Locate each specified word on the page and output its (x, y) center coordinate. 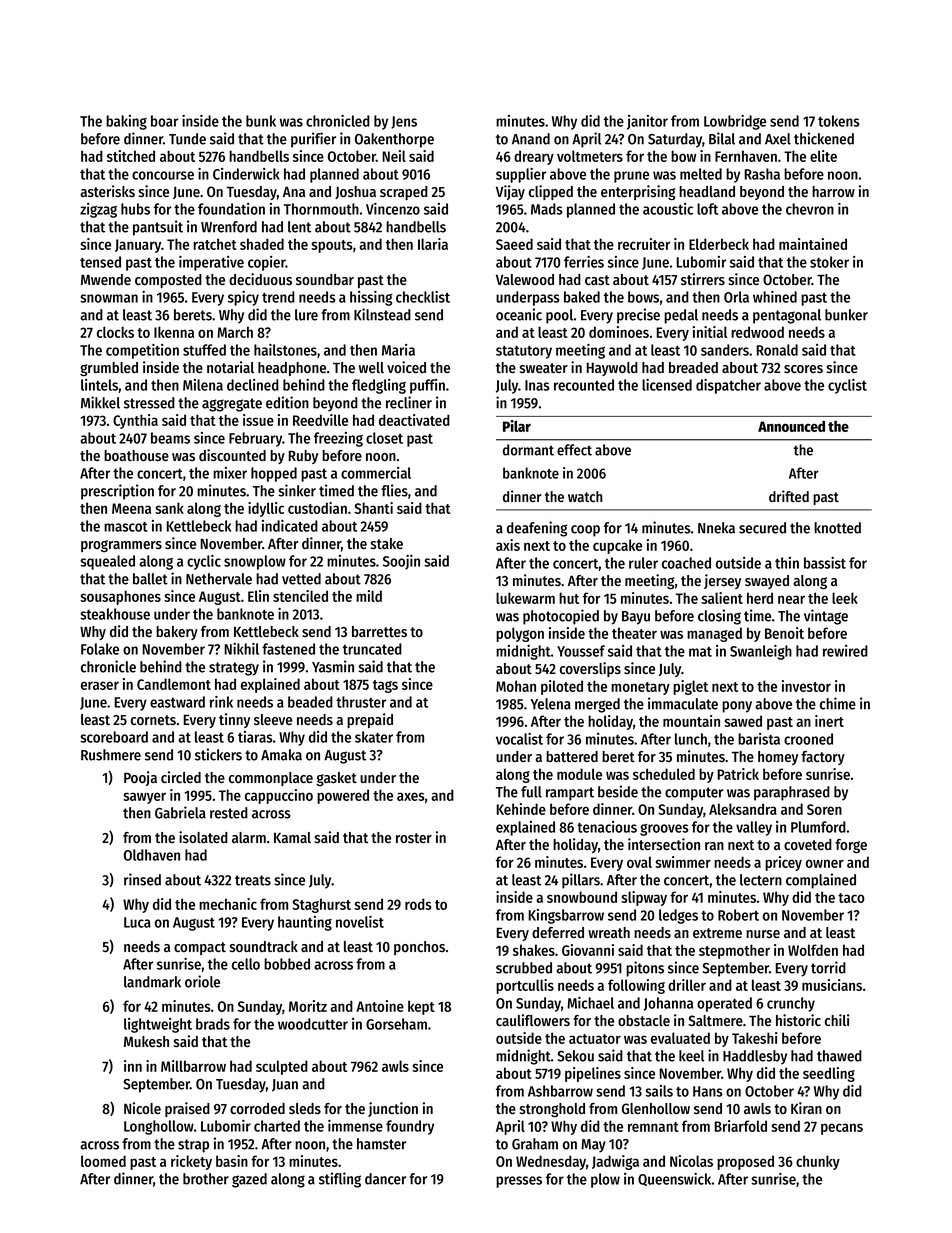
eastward (177, 702)
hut (569, 598)
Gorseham (396, 1024)
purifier (313, 140)
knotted (837, 528)
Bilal (722, 138)
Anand (531, 139)
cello (246, 964)
